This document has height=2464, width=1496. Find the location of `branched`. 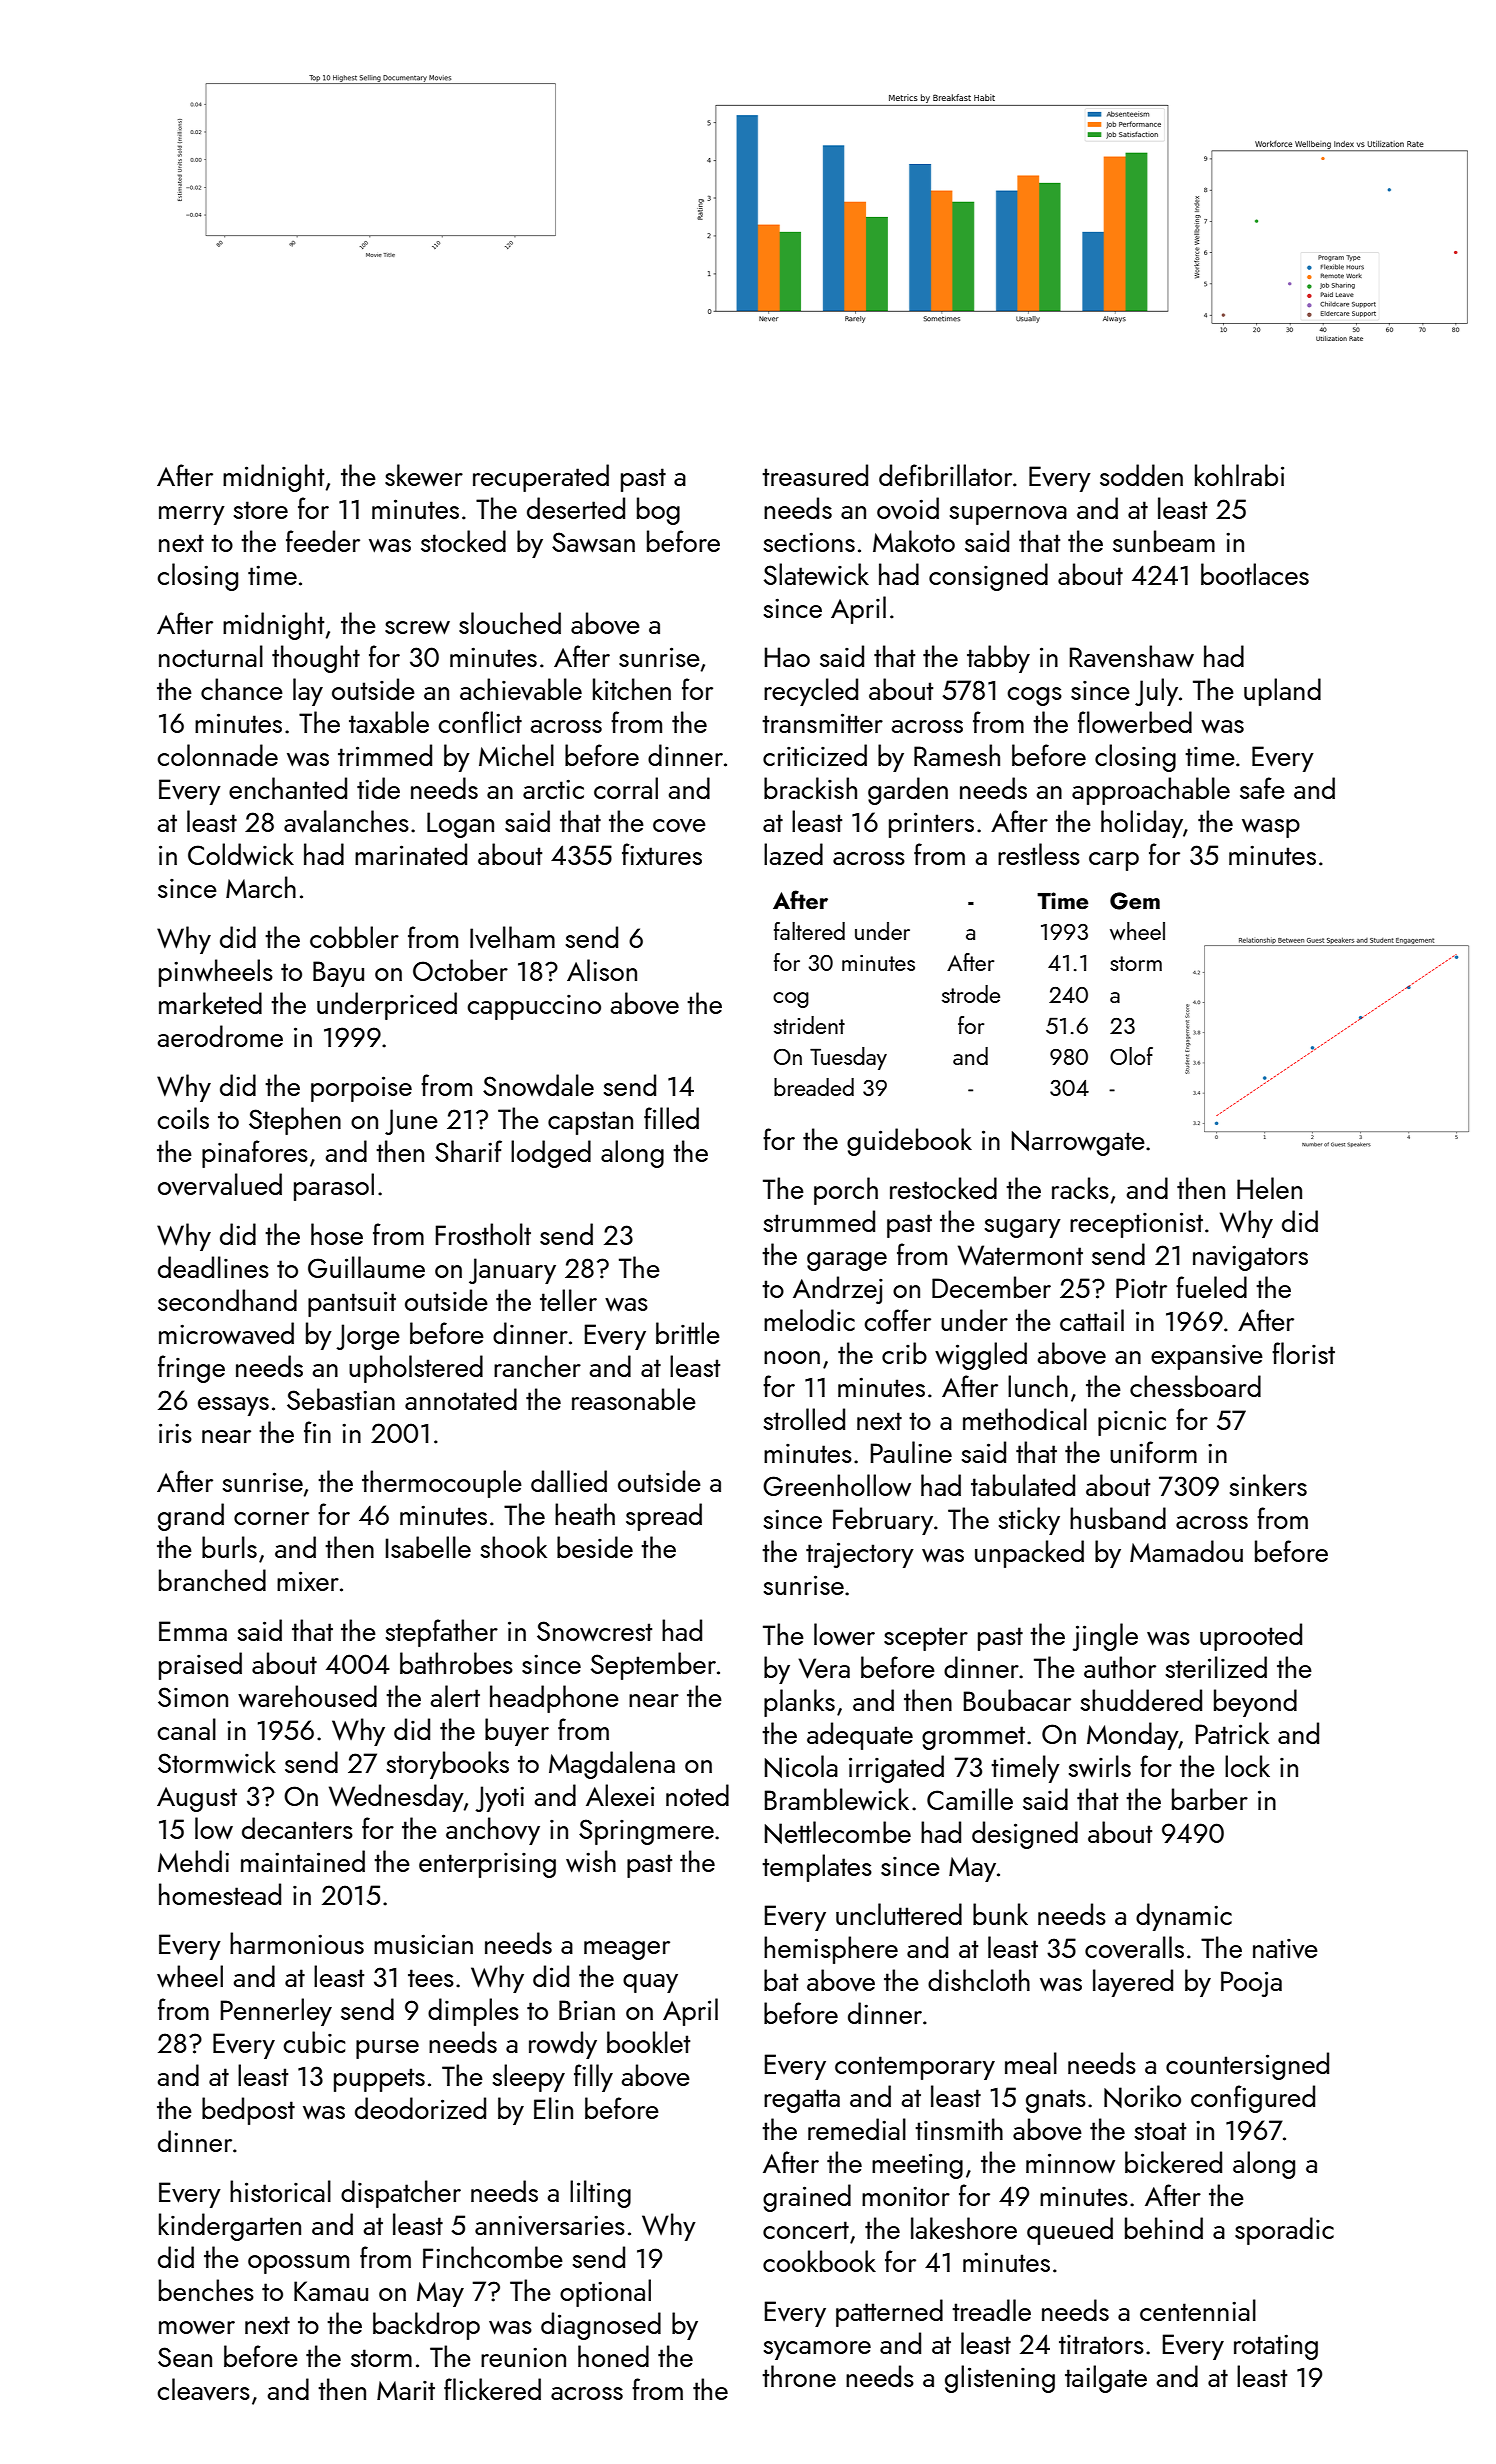

branched is located at coordinates (212, 1580).
